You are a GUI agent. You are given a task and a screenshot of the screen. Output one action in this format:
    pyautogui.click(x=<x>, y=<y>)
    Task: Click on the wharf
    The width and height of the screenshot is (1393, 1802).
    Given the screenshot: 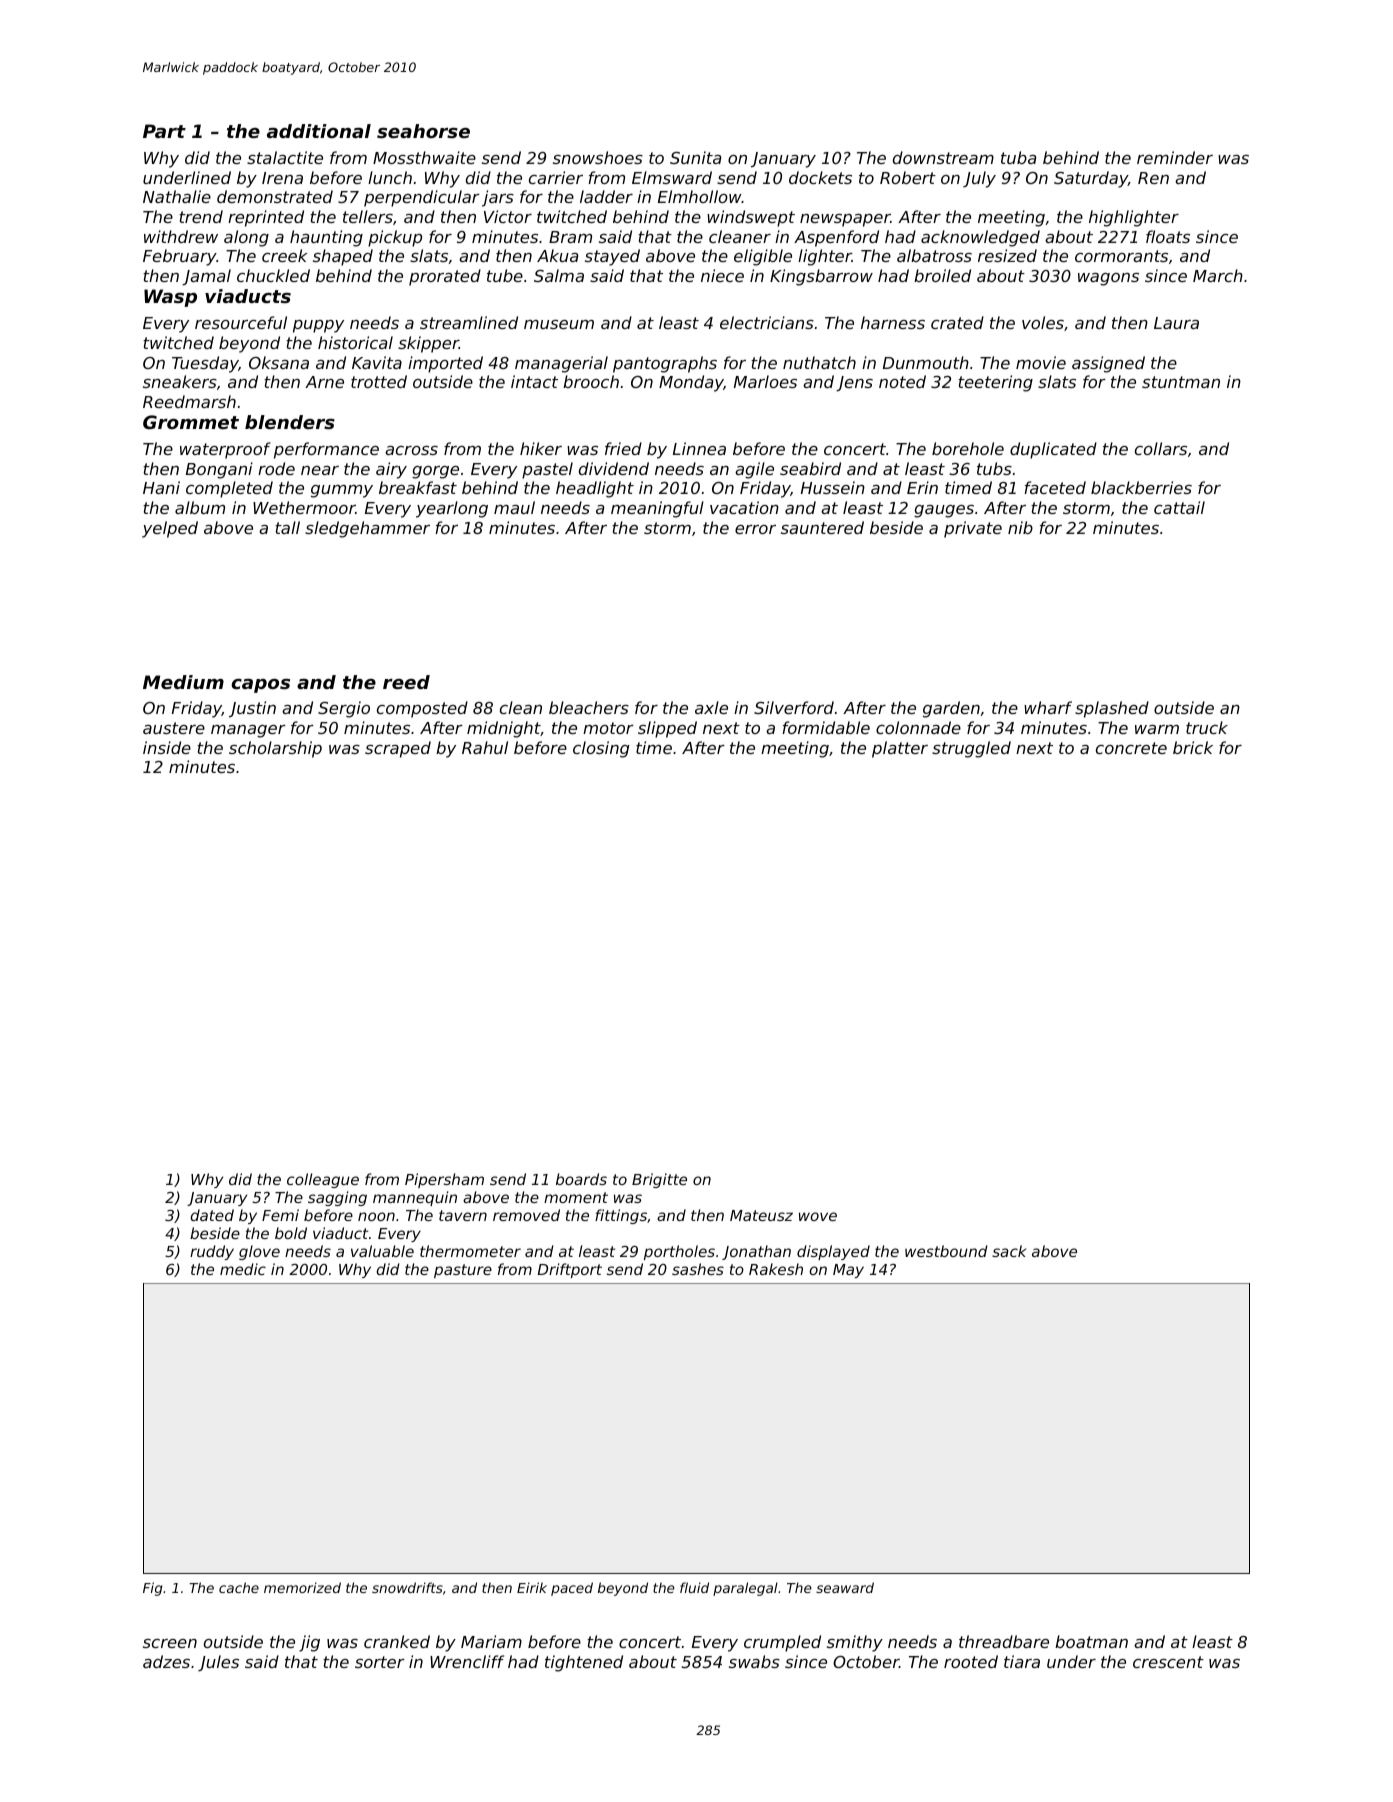 What is the action you would take?
    pyautogui.click(x=1048, y=707)
